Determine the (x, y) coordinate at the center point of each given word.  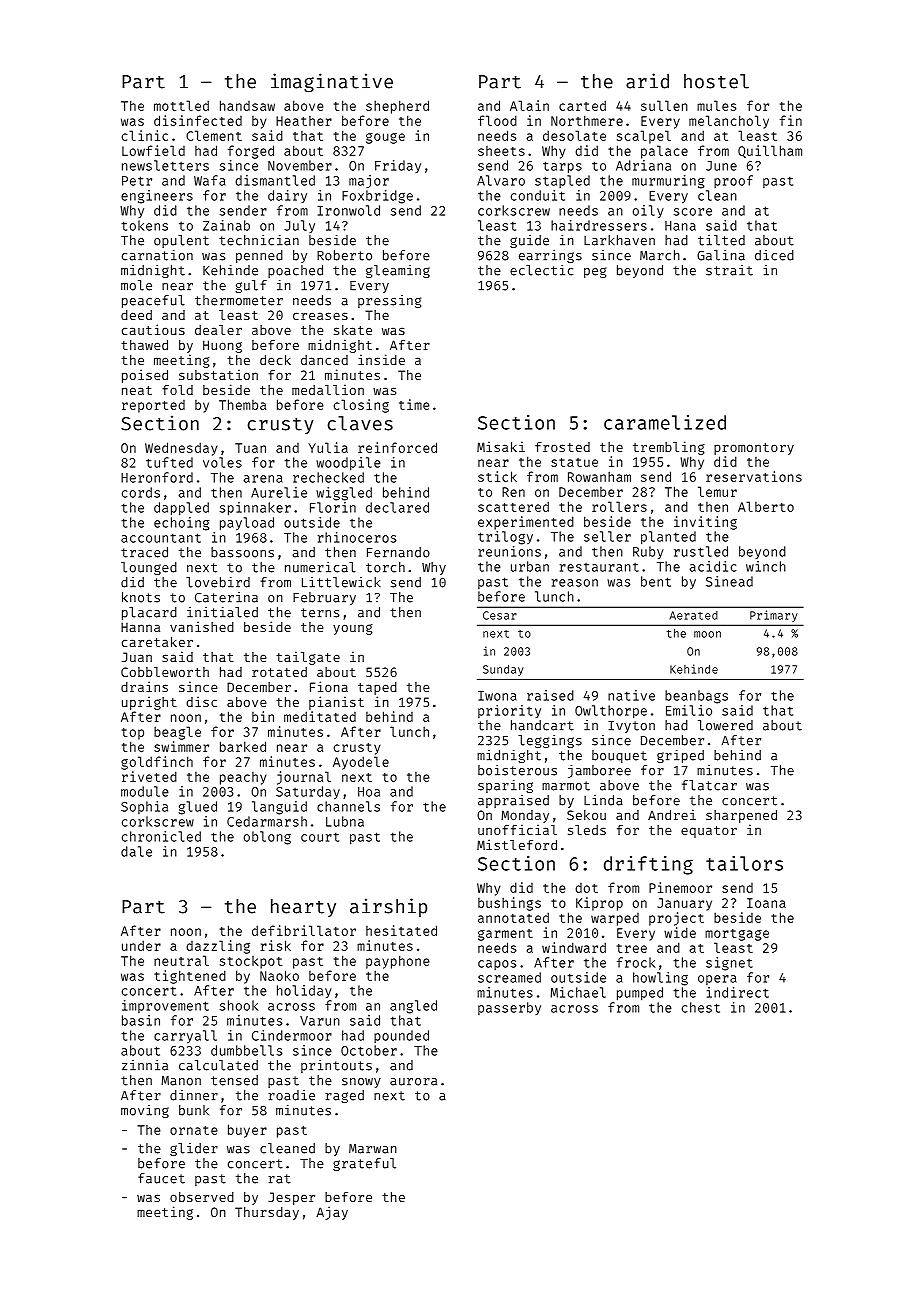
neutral (181, 960)
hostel (716, 81)
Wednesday (181, 449)
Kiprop (599, 904)
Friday (398, 166)
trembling (669, 448)
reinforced (397, 447)
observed (202, 1197)
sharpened (741, 816)
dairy (287, 196)
